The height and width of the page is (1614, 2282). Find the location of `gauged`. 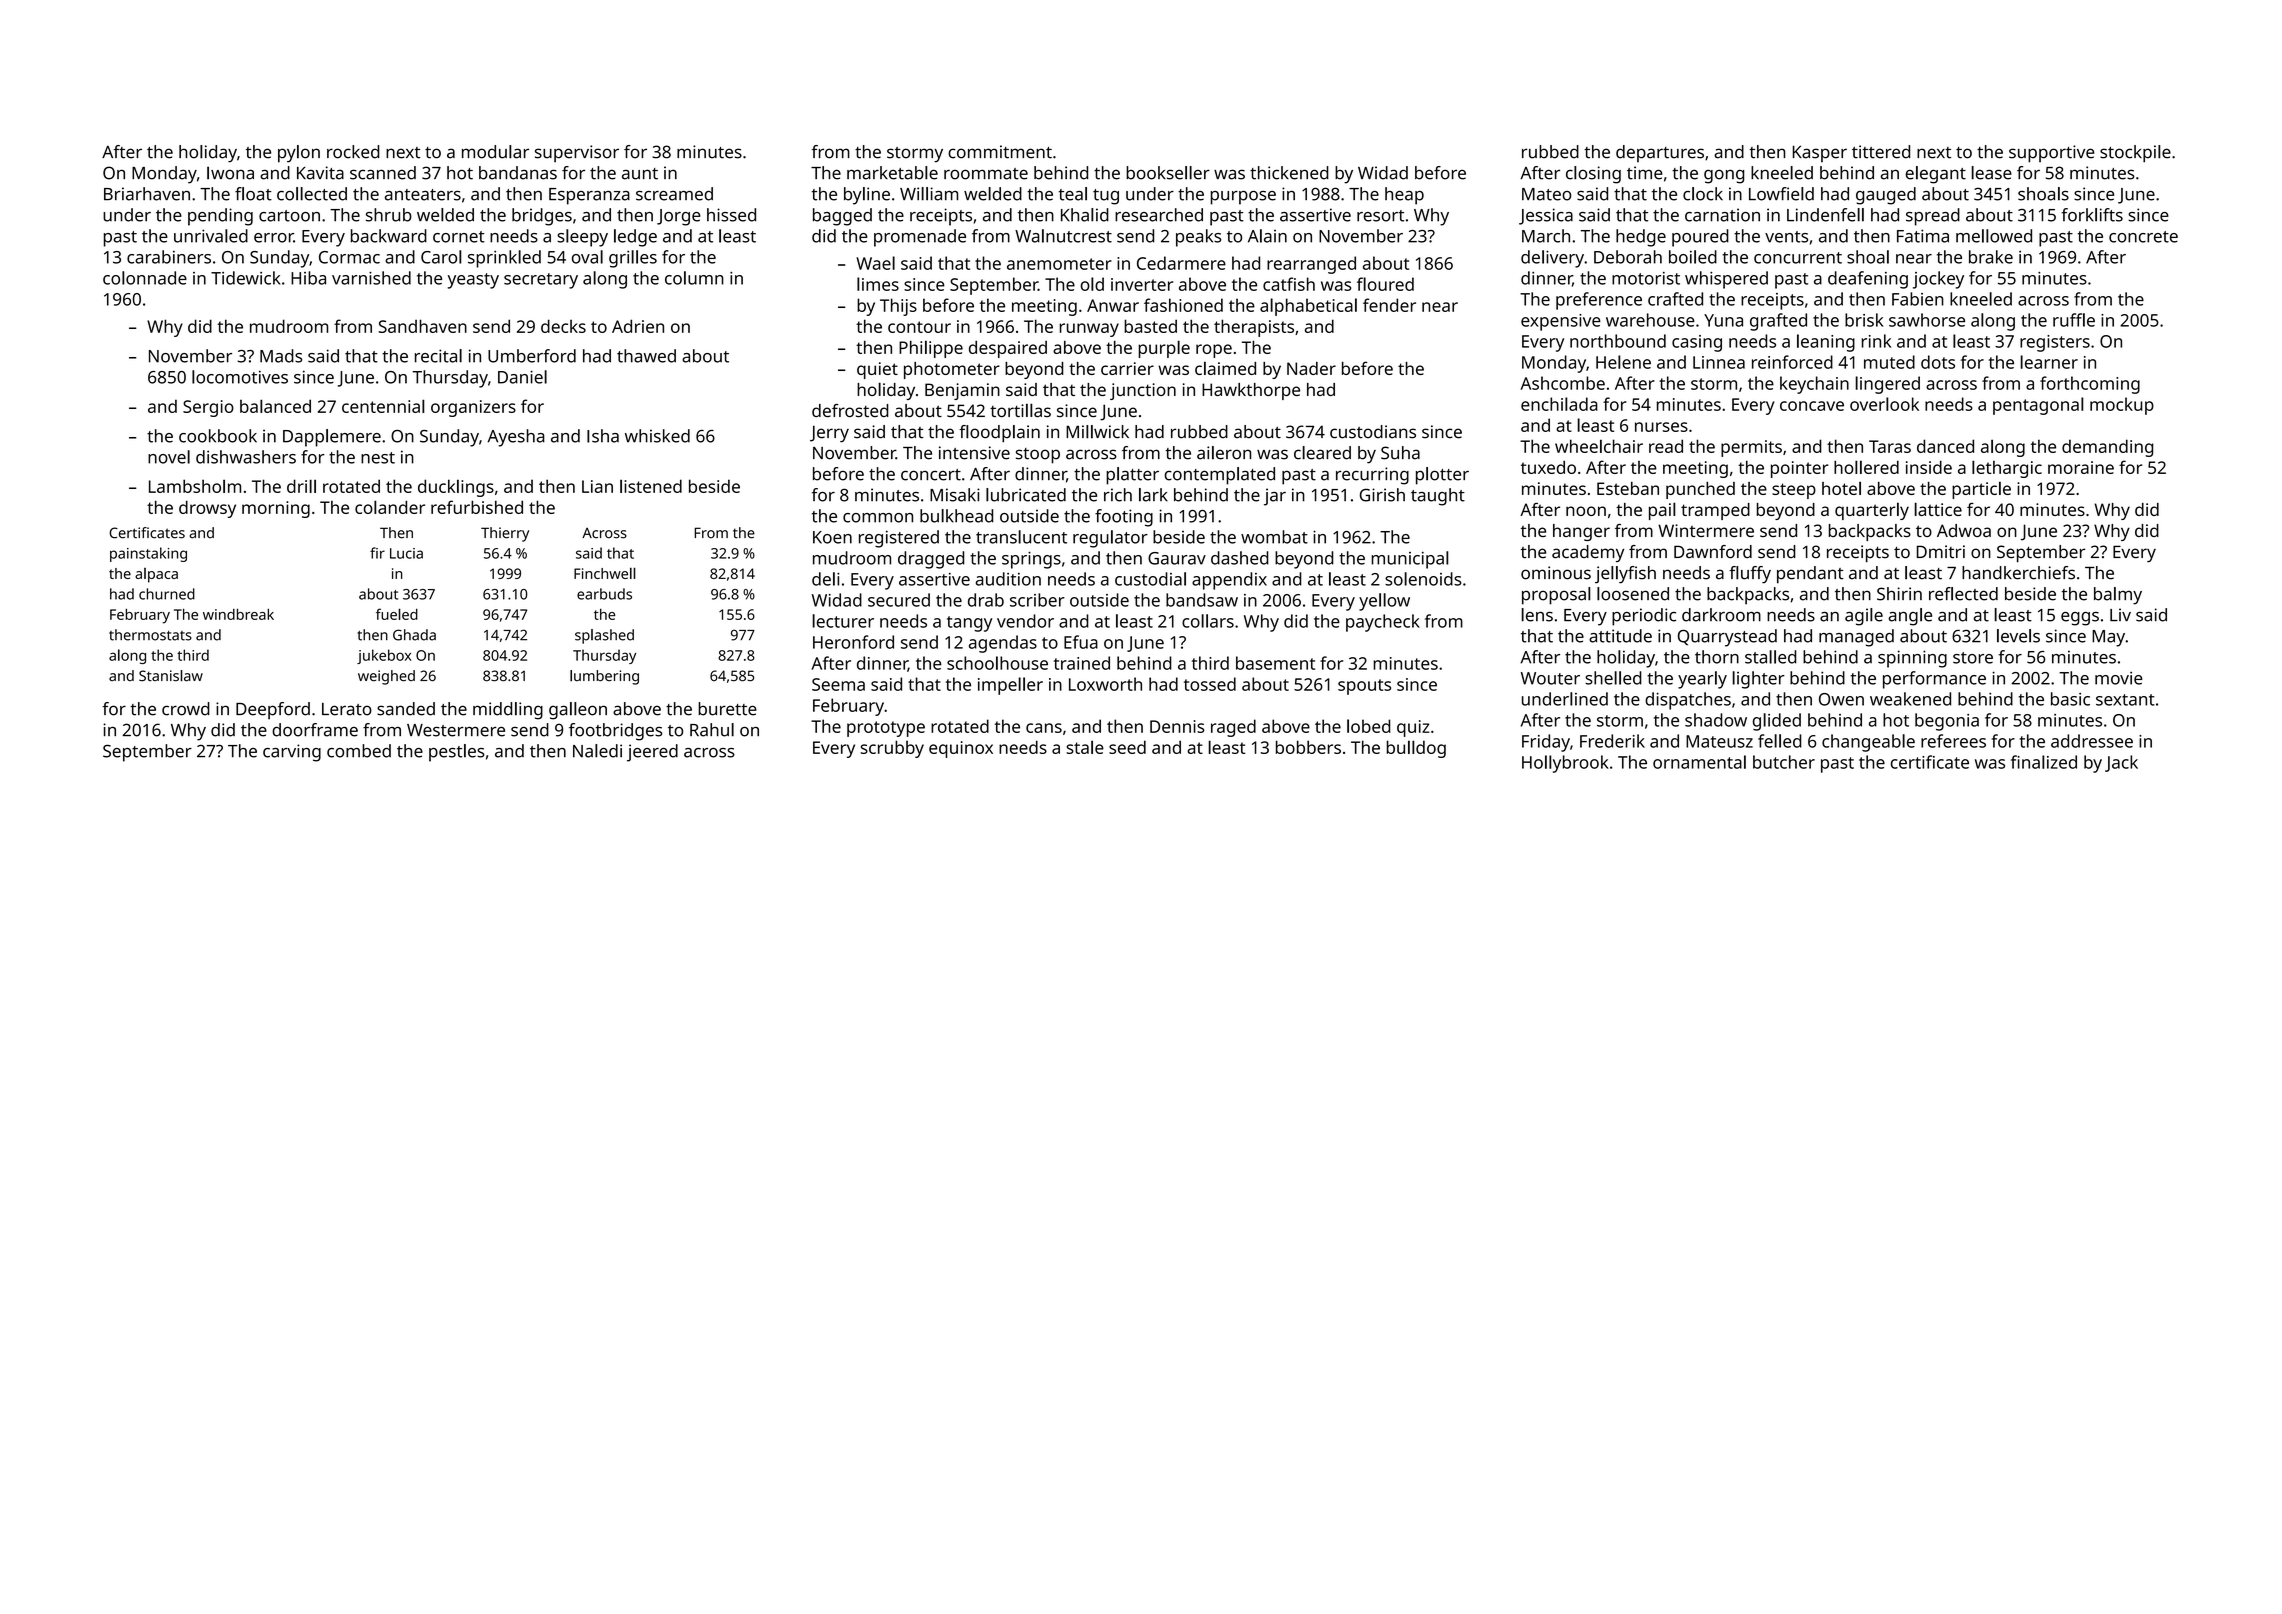

gauged is located at coordinates (1886, 196).
